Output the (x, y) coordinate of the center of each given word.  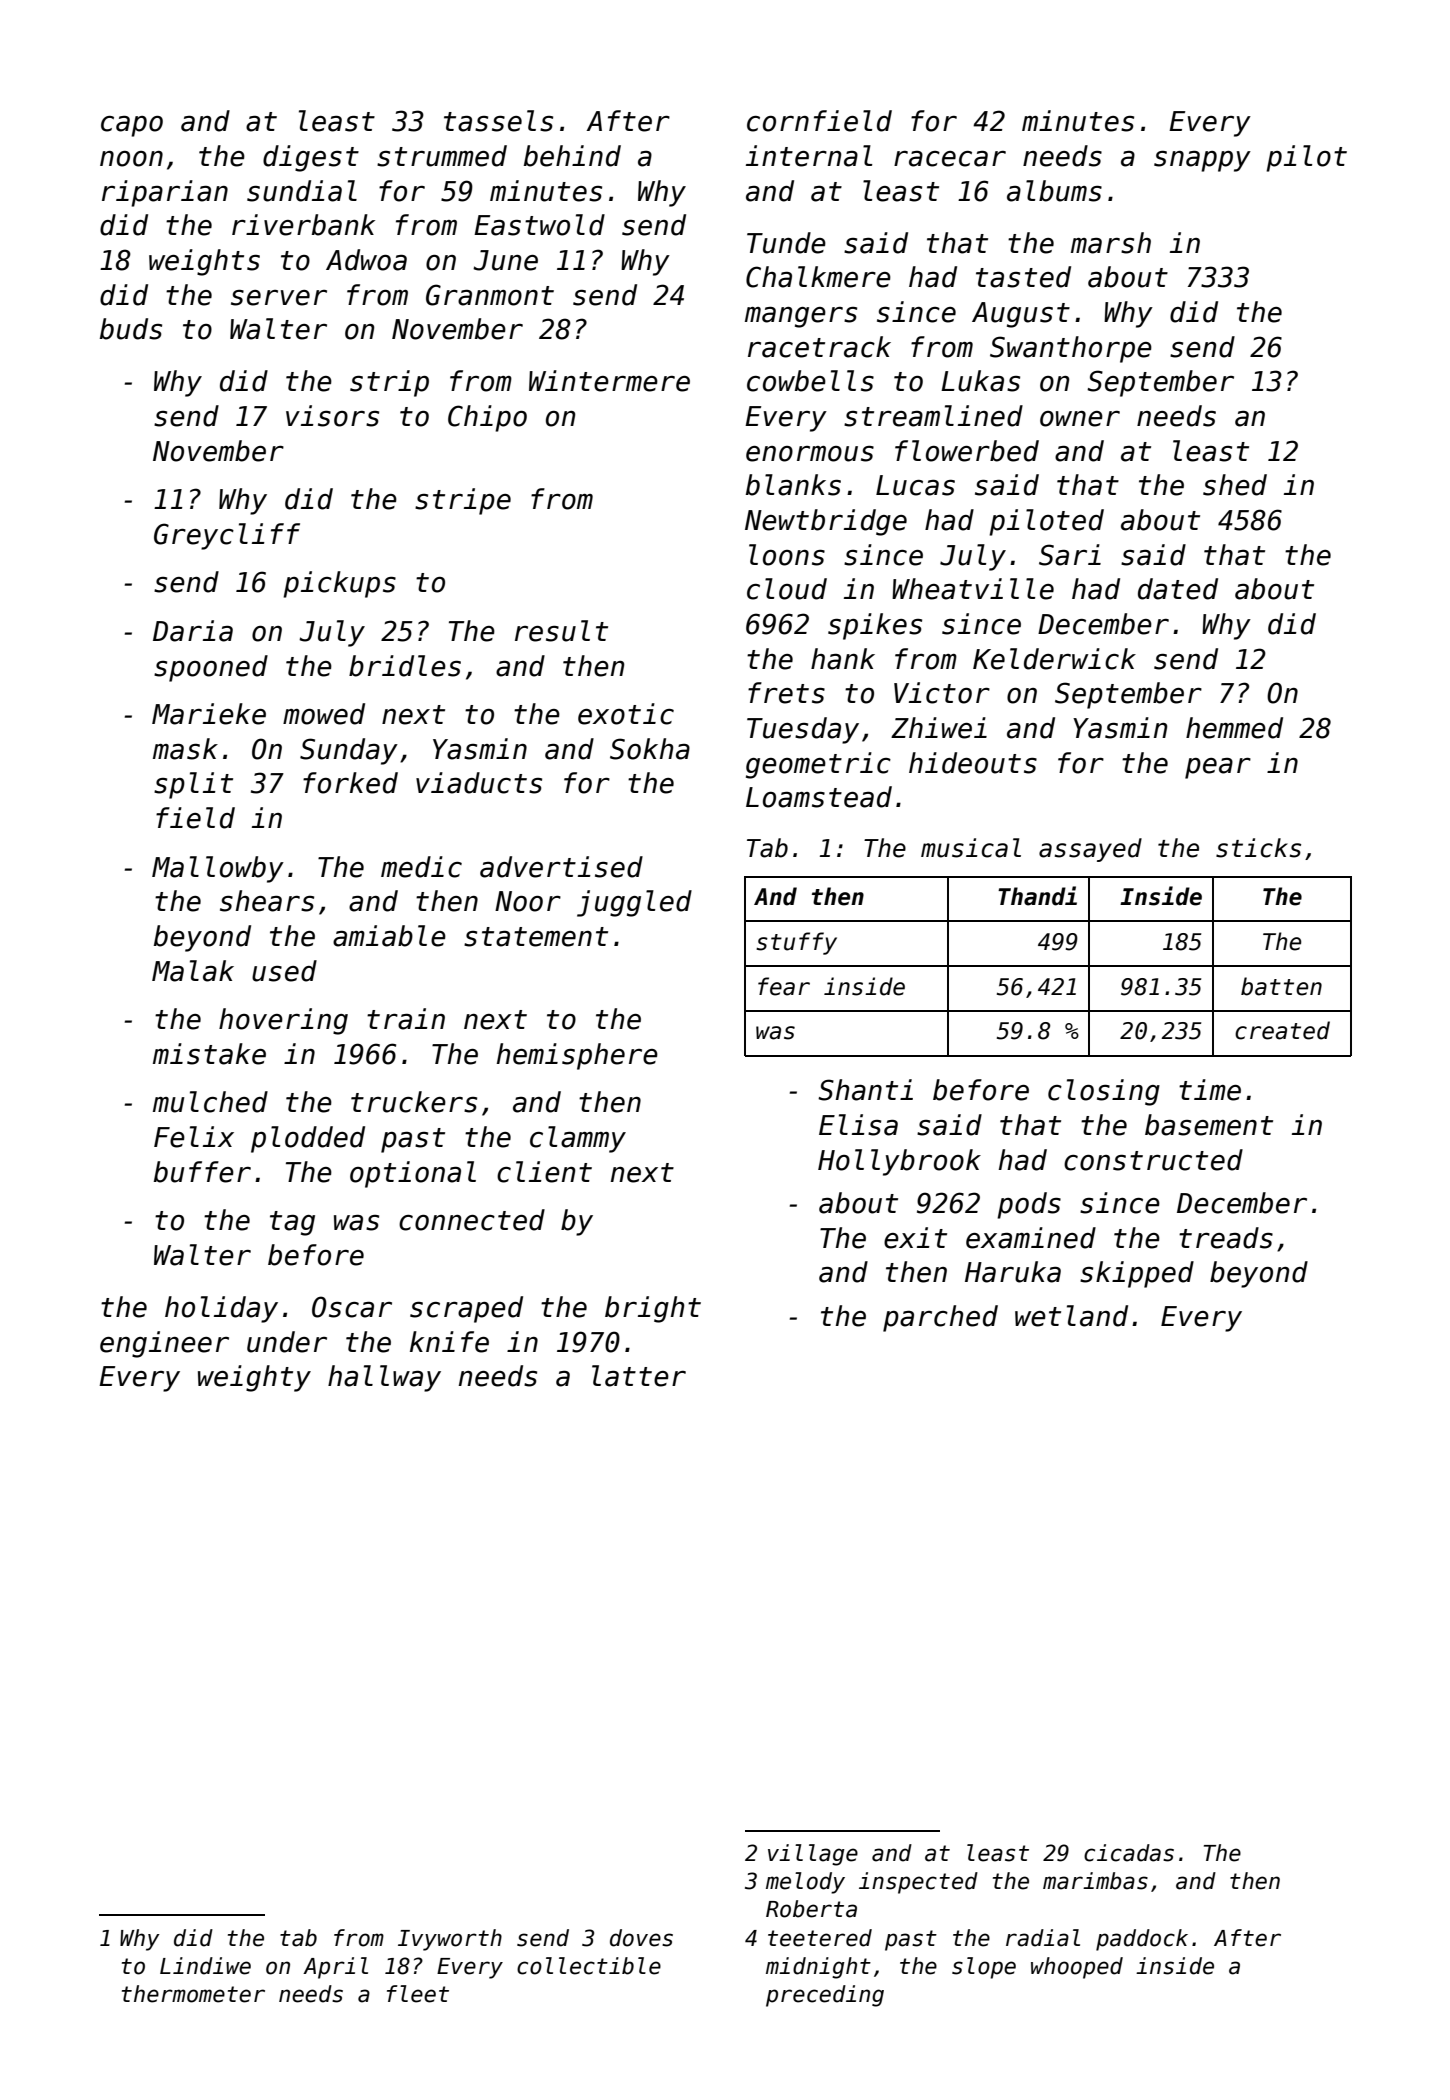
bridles (405, 666)
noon (131, 159)
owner (1080, 419)
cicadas (1129, 1853)
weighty (254, 1378)
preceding (825, 1996)
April (335, 1968)
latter (639, 1376)
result (561, 631)
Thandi (1037, 896)
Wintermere (609, 381)
